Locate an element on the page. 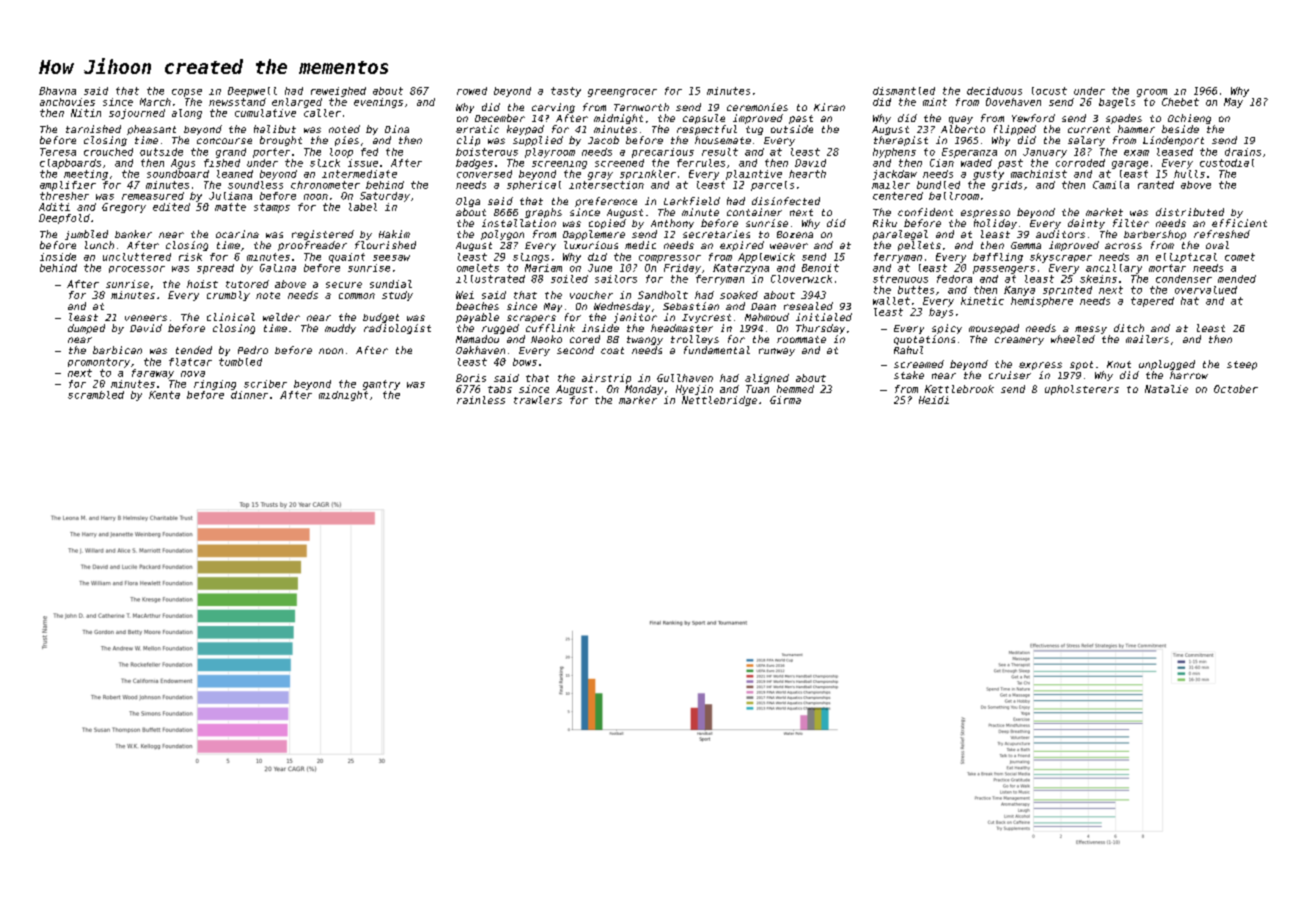  dinner is located at coordinates (249, 395).
